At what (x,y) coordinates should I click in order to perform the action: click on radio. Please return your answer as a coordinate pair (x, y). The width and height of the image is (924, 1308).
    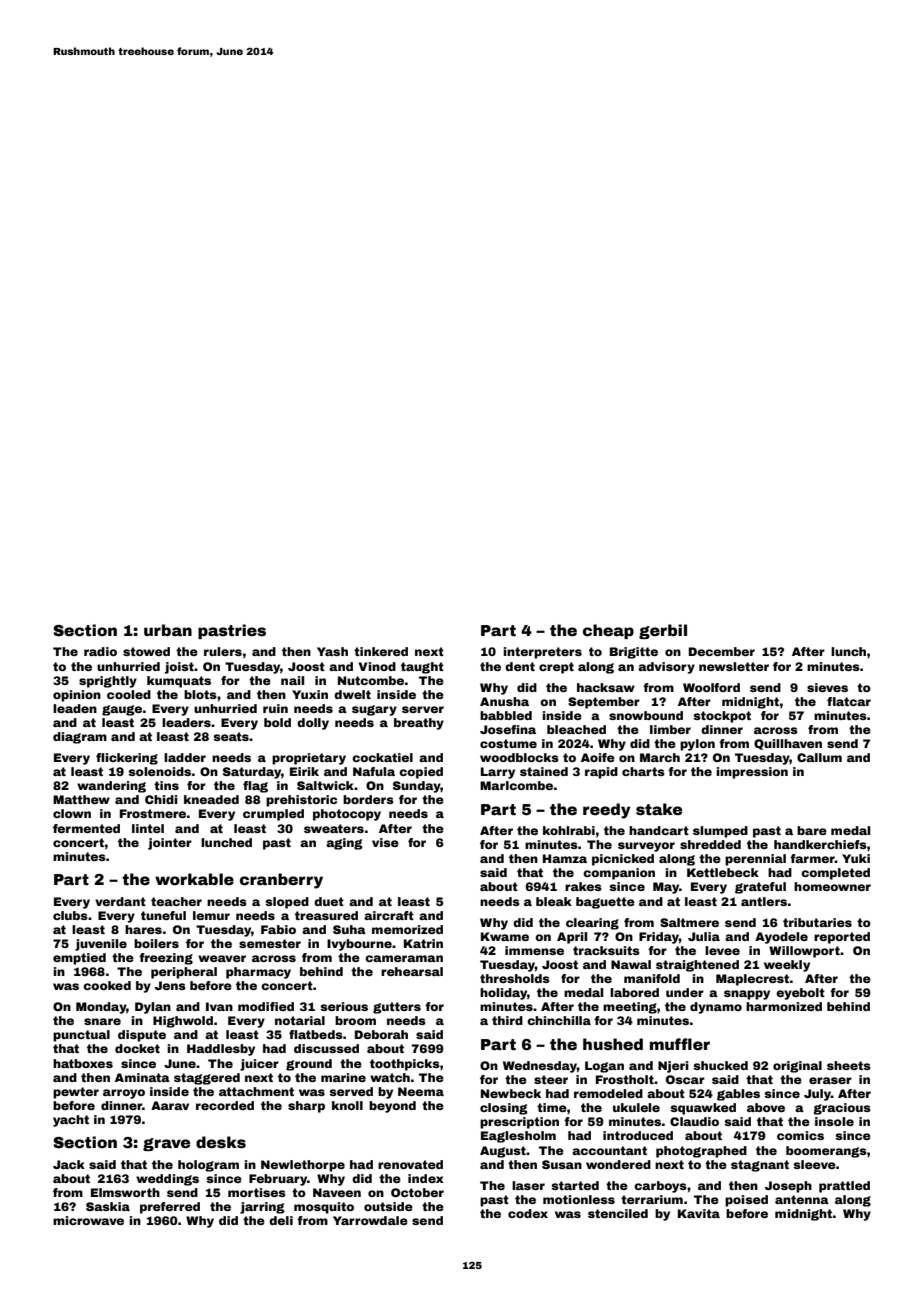
    Looking at the image, I should click on (100, 651).
